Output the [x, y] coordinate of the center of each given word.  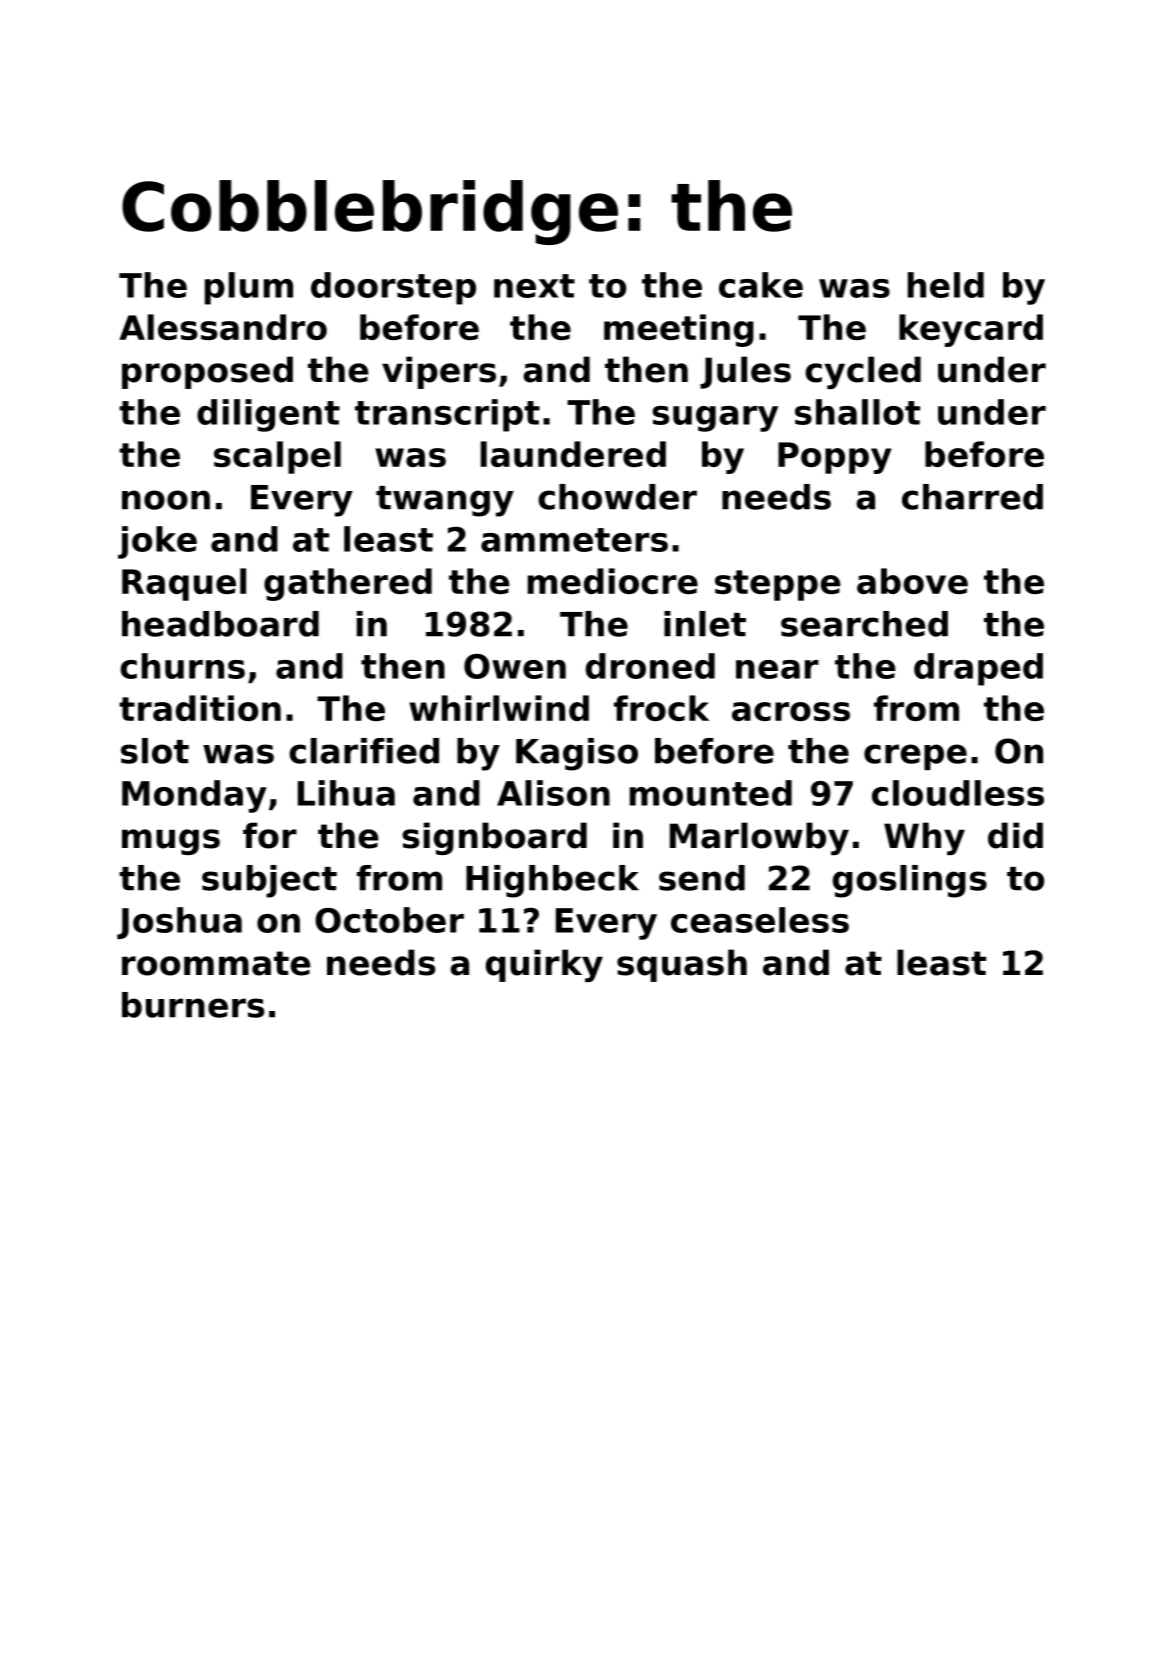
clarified [364, 751]
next [534, 286]
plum [249, 288]
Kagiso [577, 754]
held [946, 285]
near [777, 669]
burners [193, 1005]
